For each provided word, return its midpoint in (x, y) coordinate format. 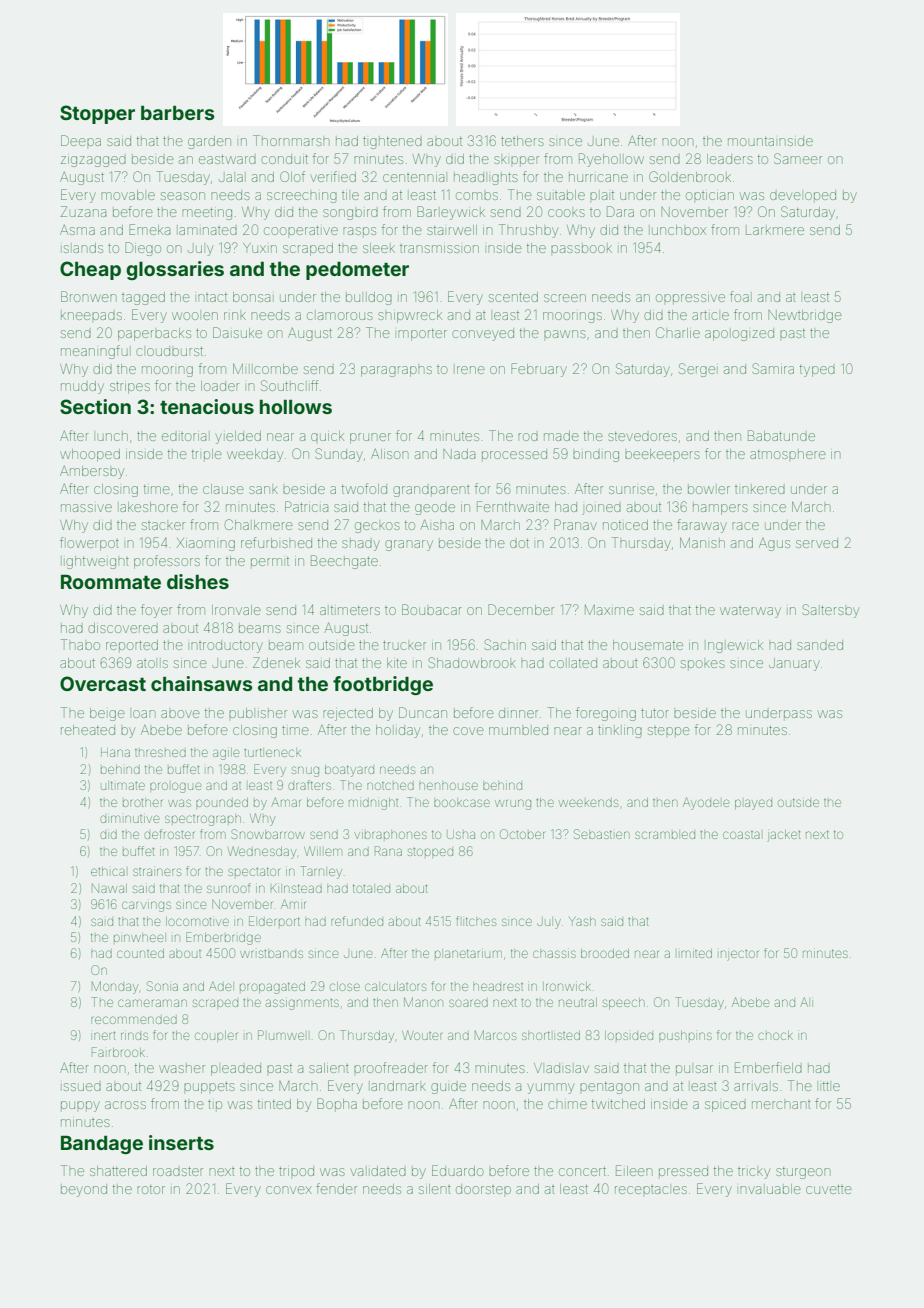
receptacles (651, 1190)
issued (81, 1087)
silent (435, 1189)
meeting (207, 214)
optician (710, 196)
